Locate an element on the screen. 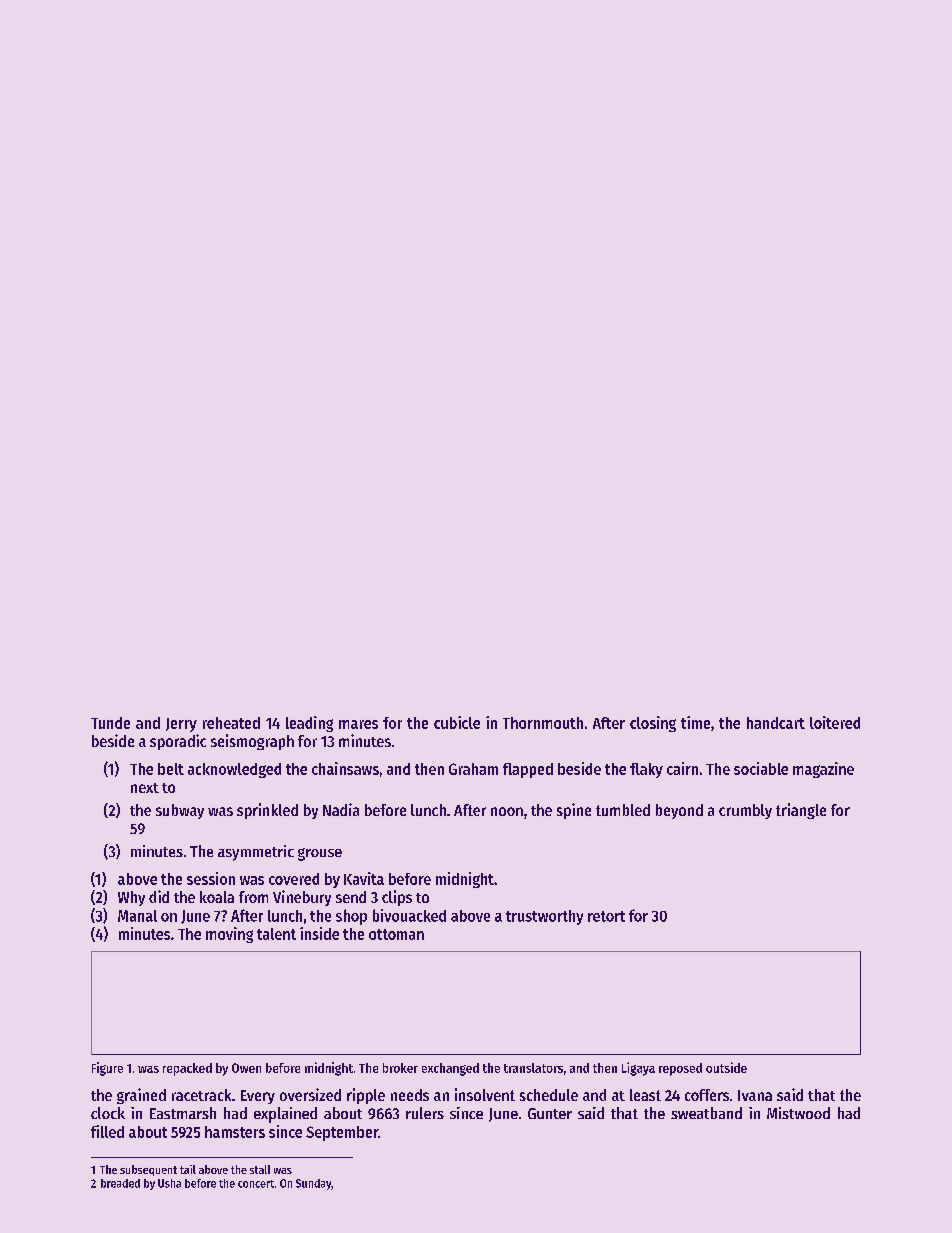 The width and height of the screenshot is (952, 1233). moving is located at coordinates (229, 935).
